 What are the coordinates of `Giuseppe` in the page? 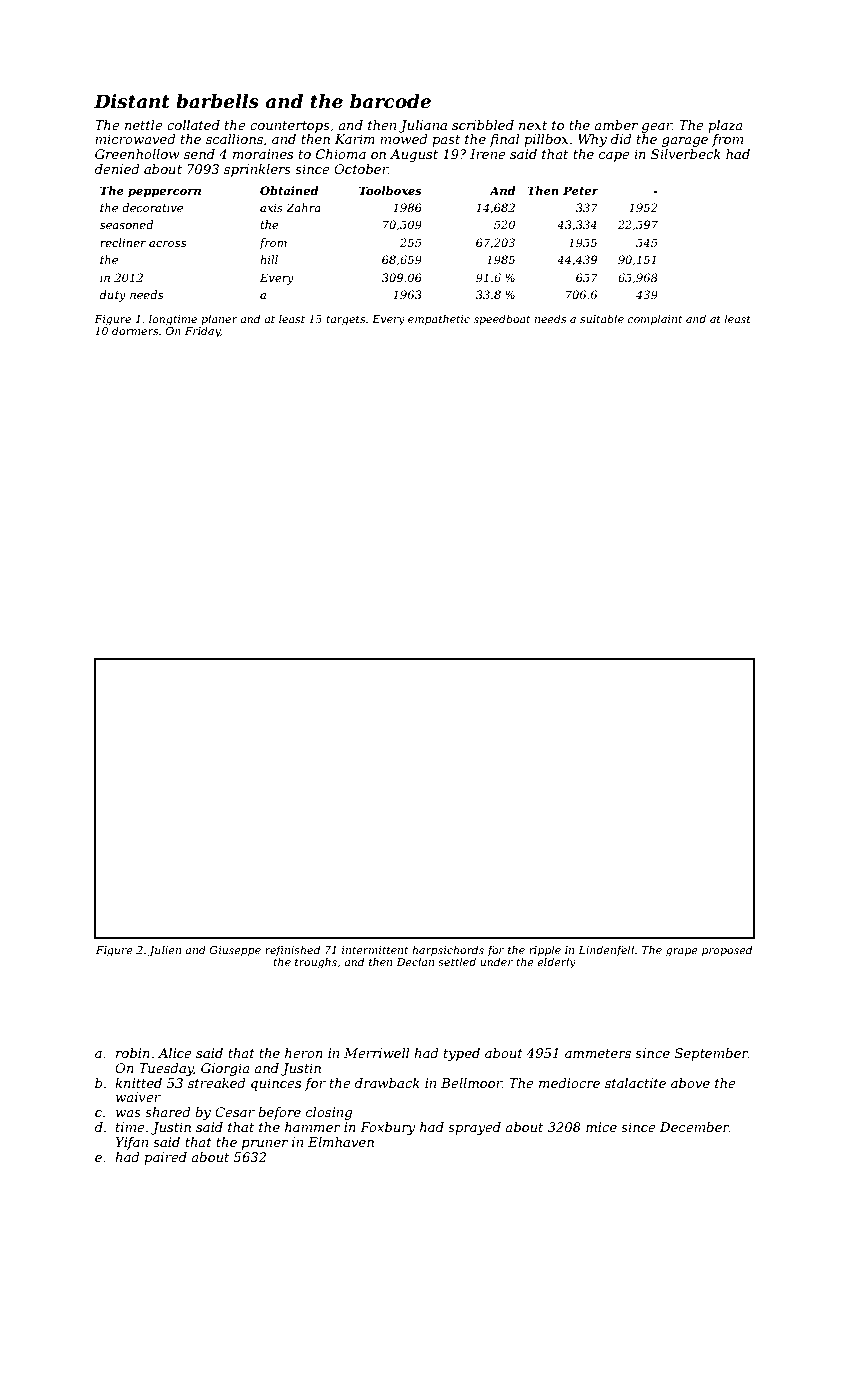 It's located at (235, 951).
